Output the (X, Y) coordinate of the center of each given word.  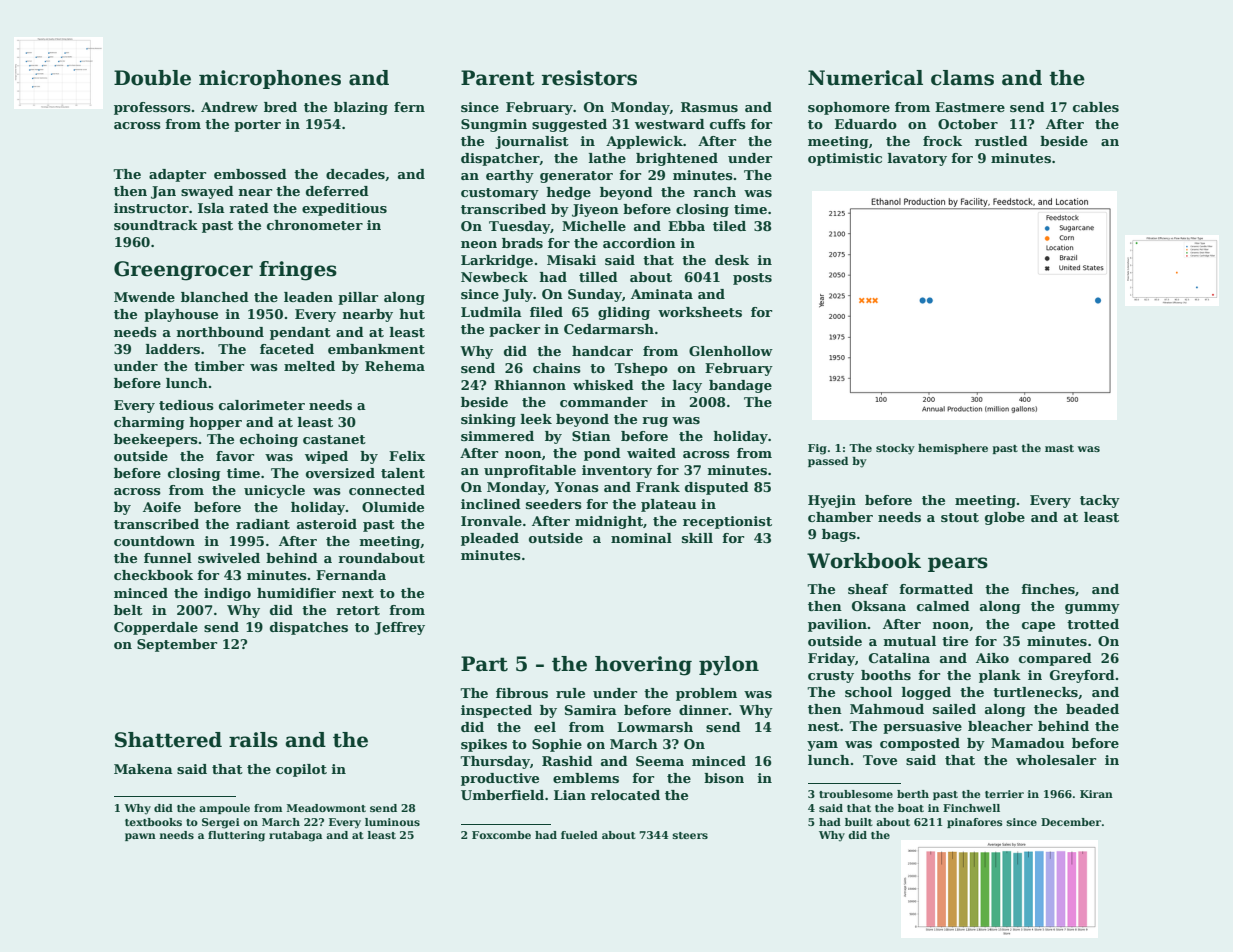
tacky (1100, 501)
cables (1096, 107)
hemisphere (953, 449)
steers (690, 835)
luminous (392, 822)
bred (280, 107)
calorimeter (262, 405)
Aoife (162, 507)
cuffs (728, 124)
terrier (1004, 794)
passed (828, 462)
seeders (554, 504)
